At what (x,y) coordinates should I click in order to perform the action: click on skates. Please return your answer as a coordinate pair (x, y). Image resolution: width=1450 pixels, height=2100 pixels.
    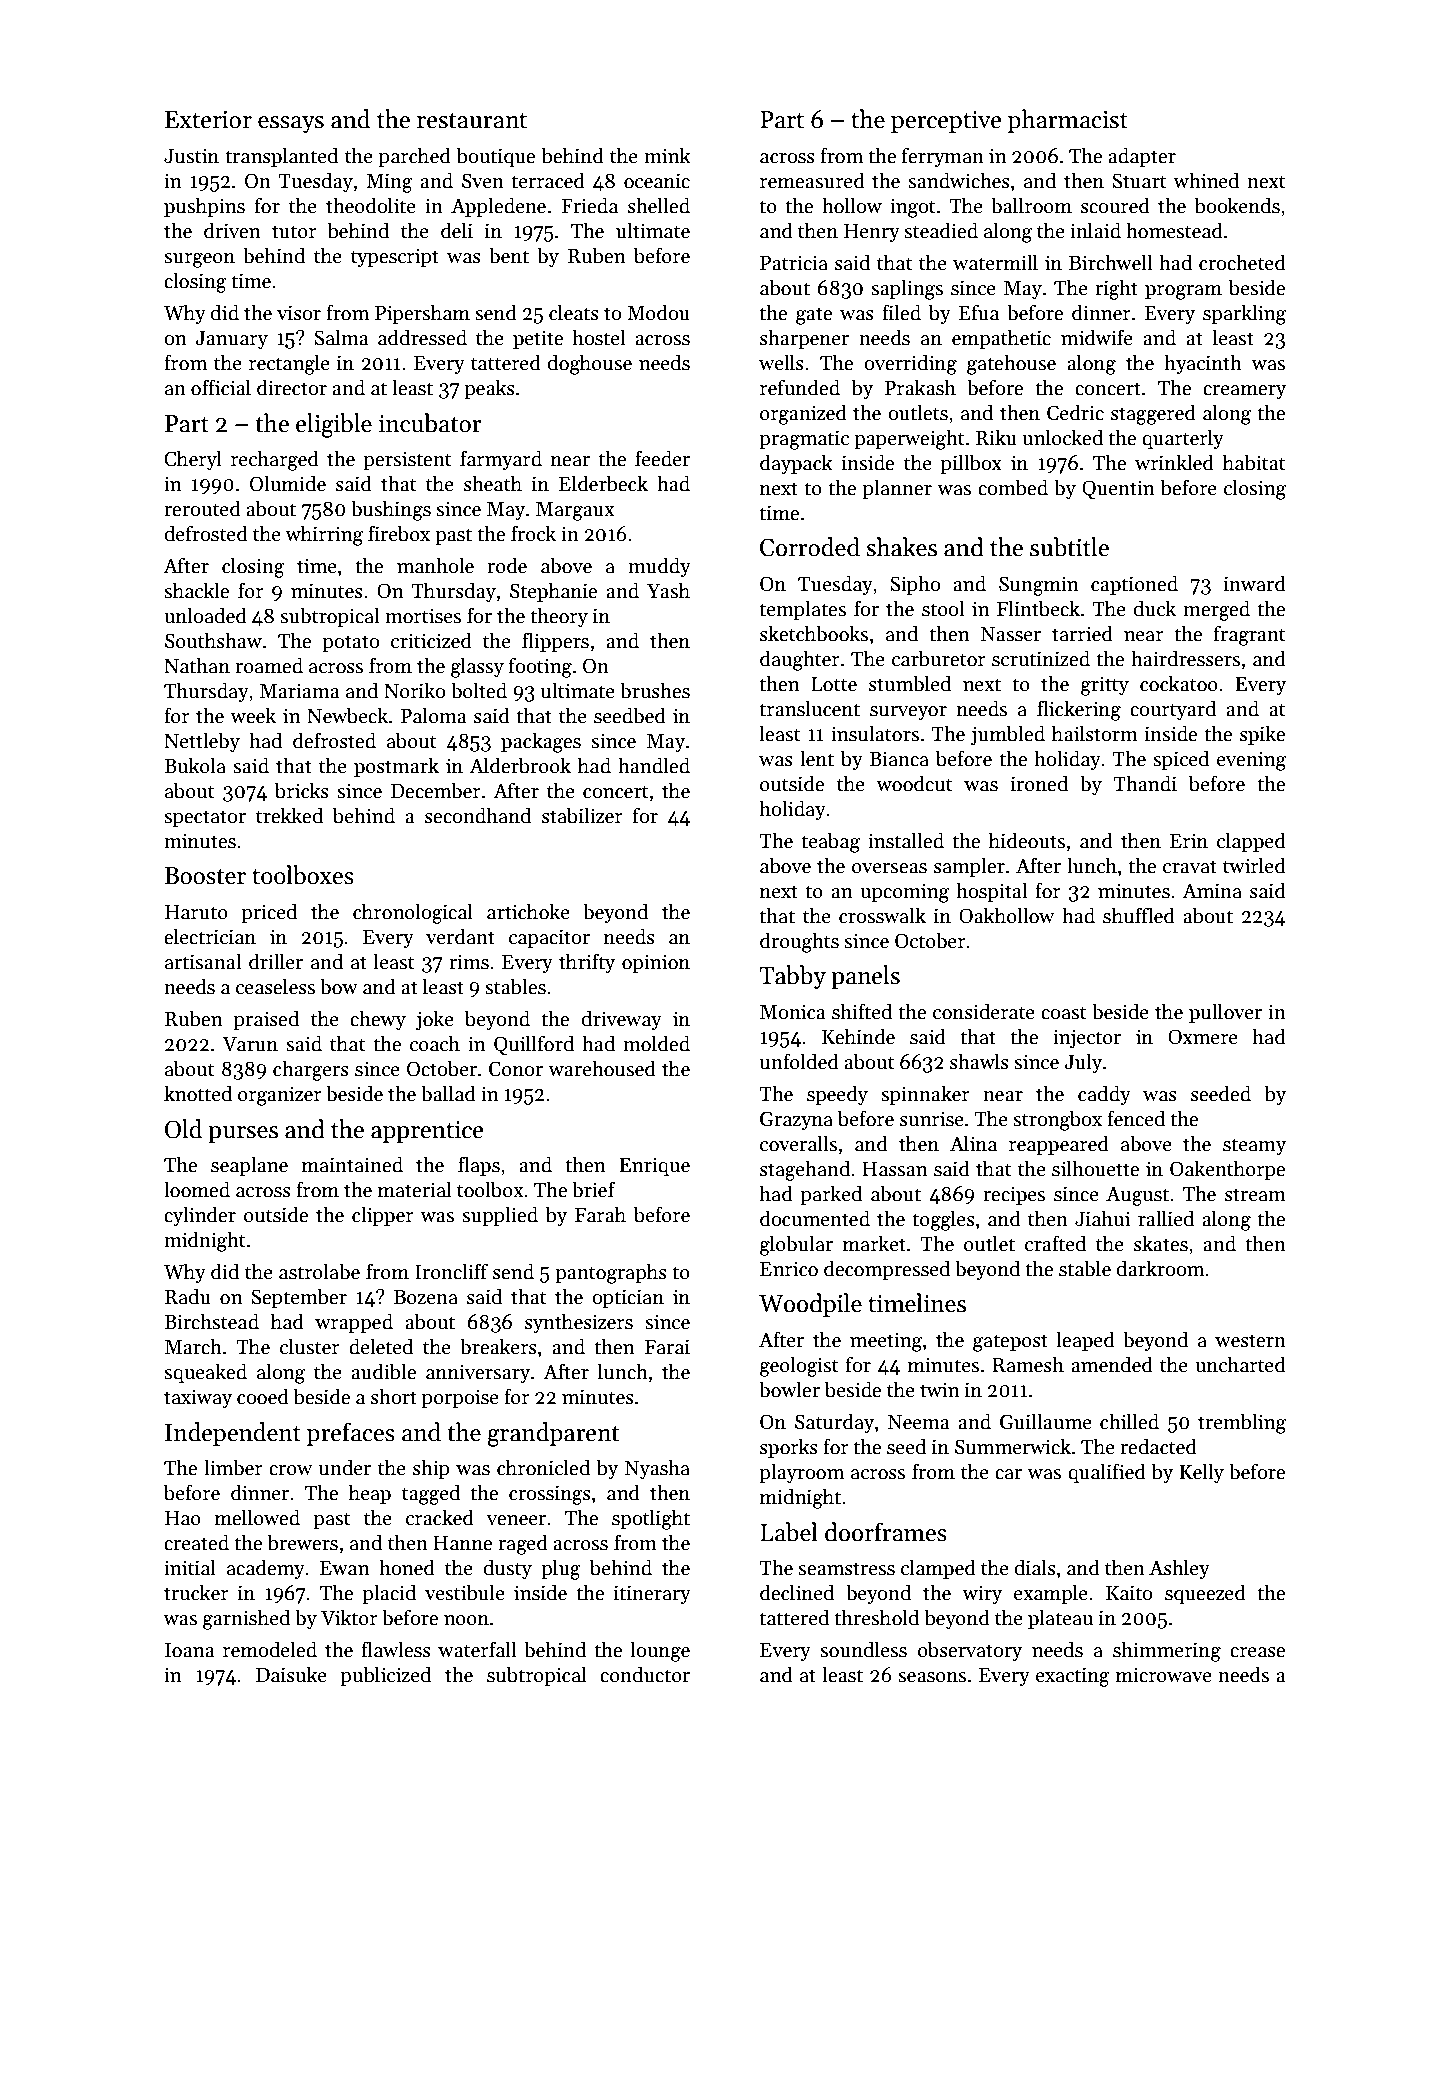
    Looking at the image, I should click on (1161, 1243).
